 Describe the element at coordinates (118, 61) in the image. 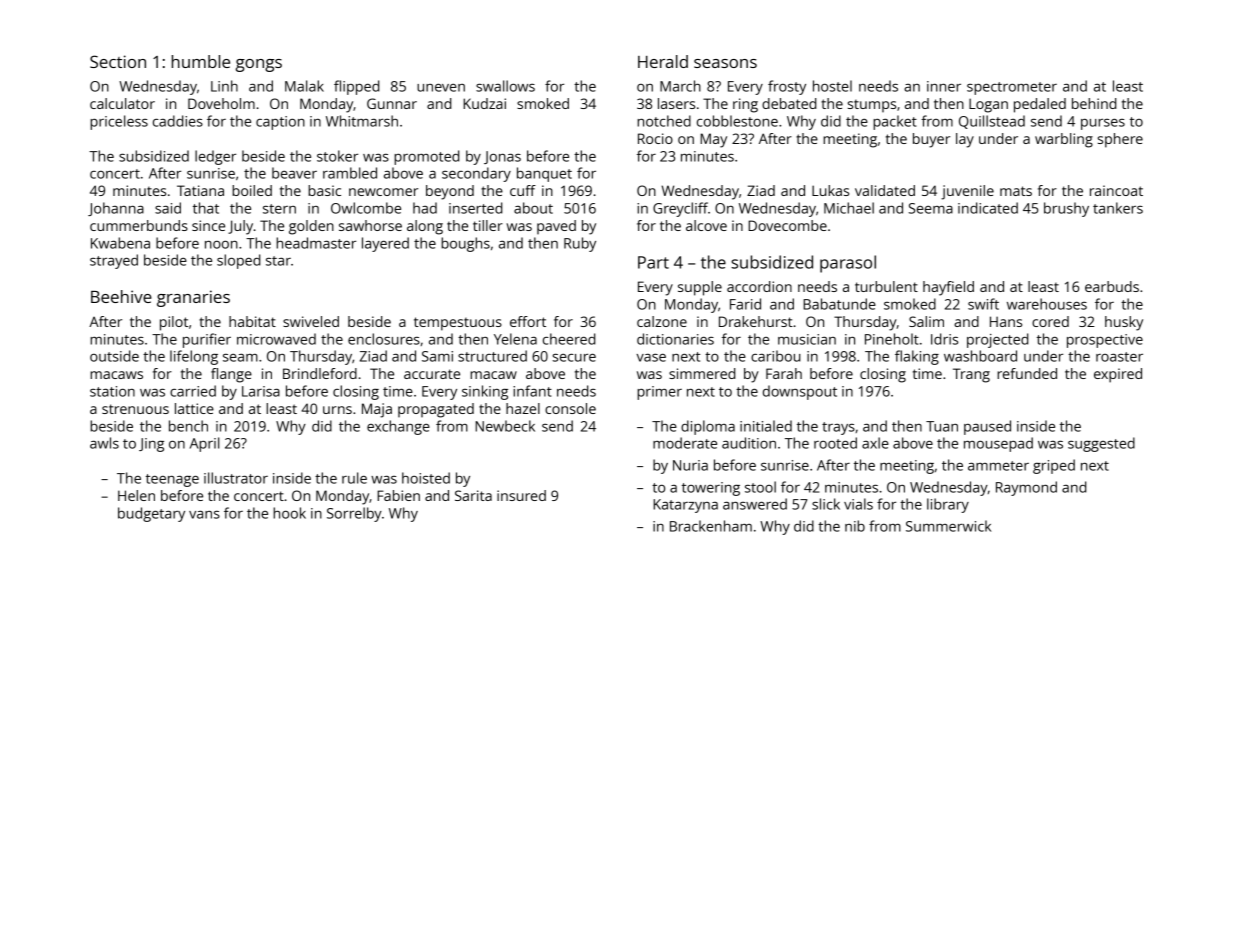

I see `Section` at that location.
